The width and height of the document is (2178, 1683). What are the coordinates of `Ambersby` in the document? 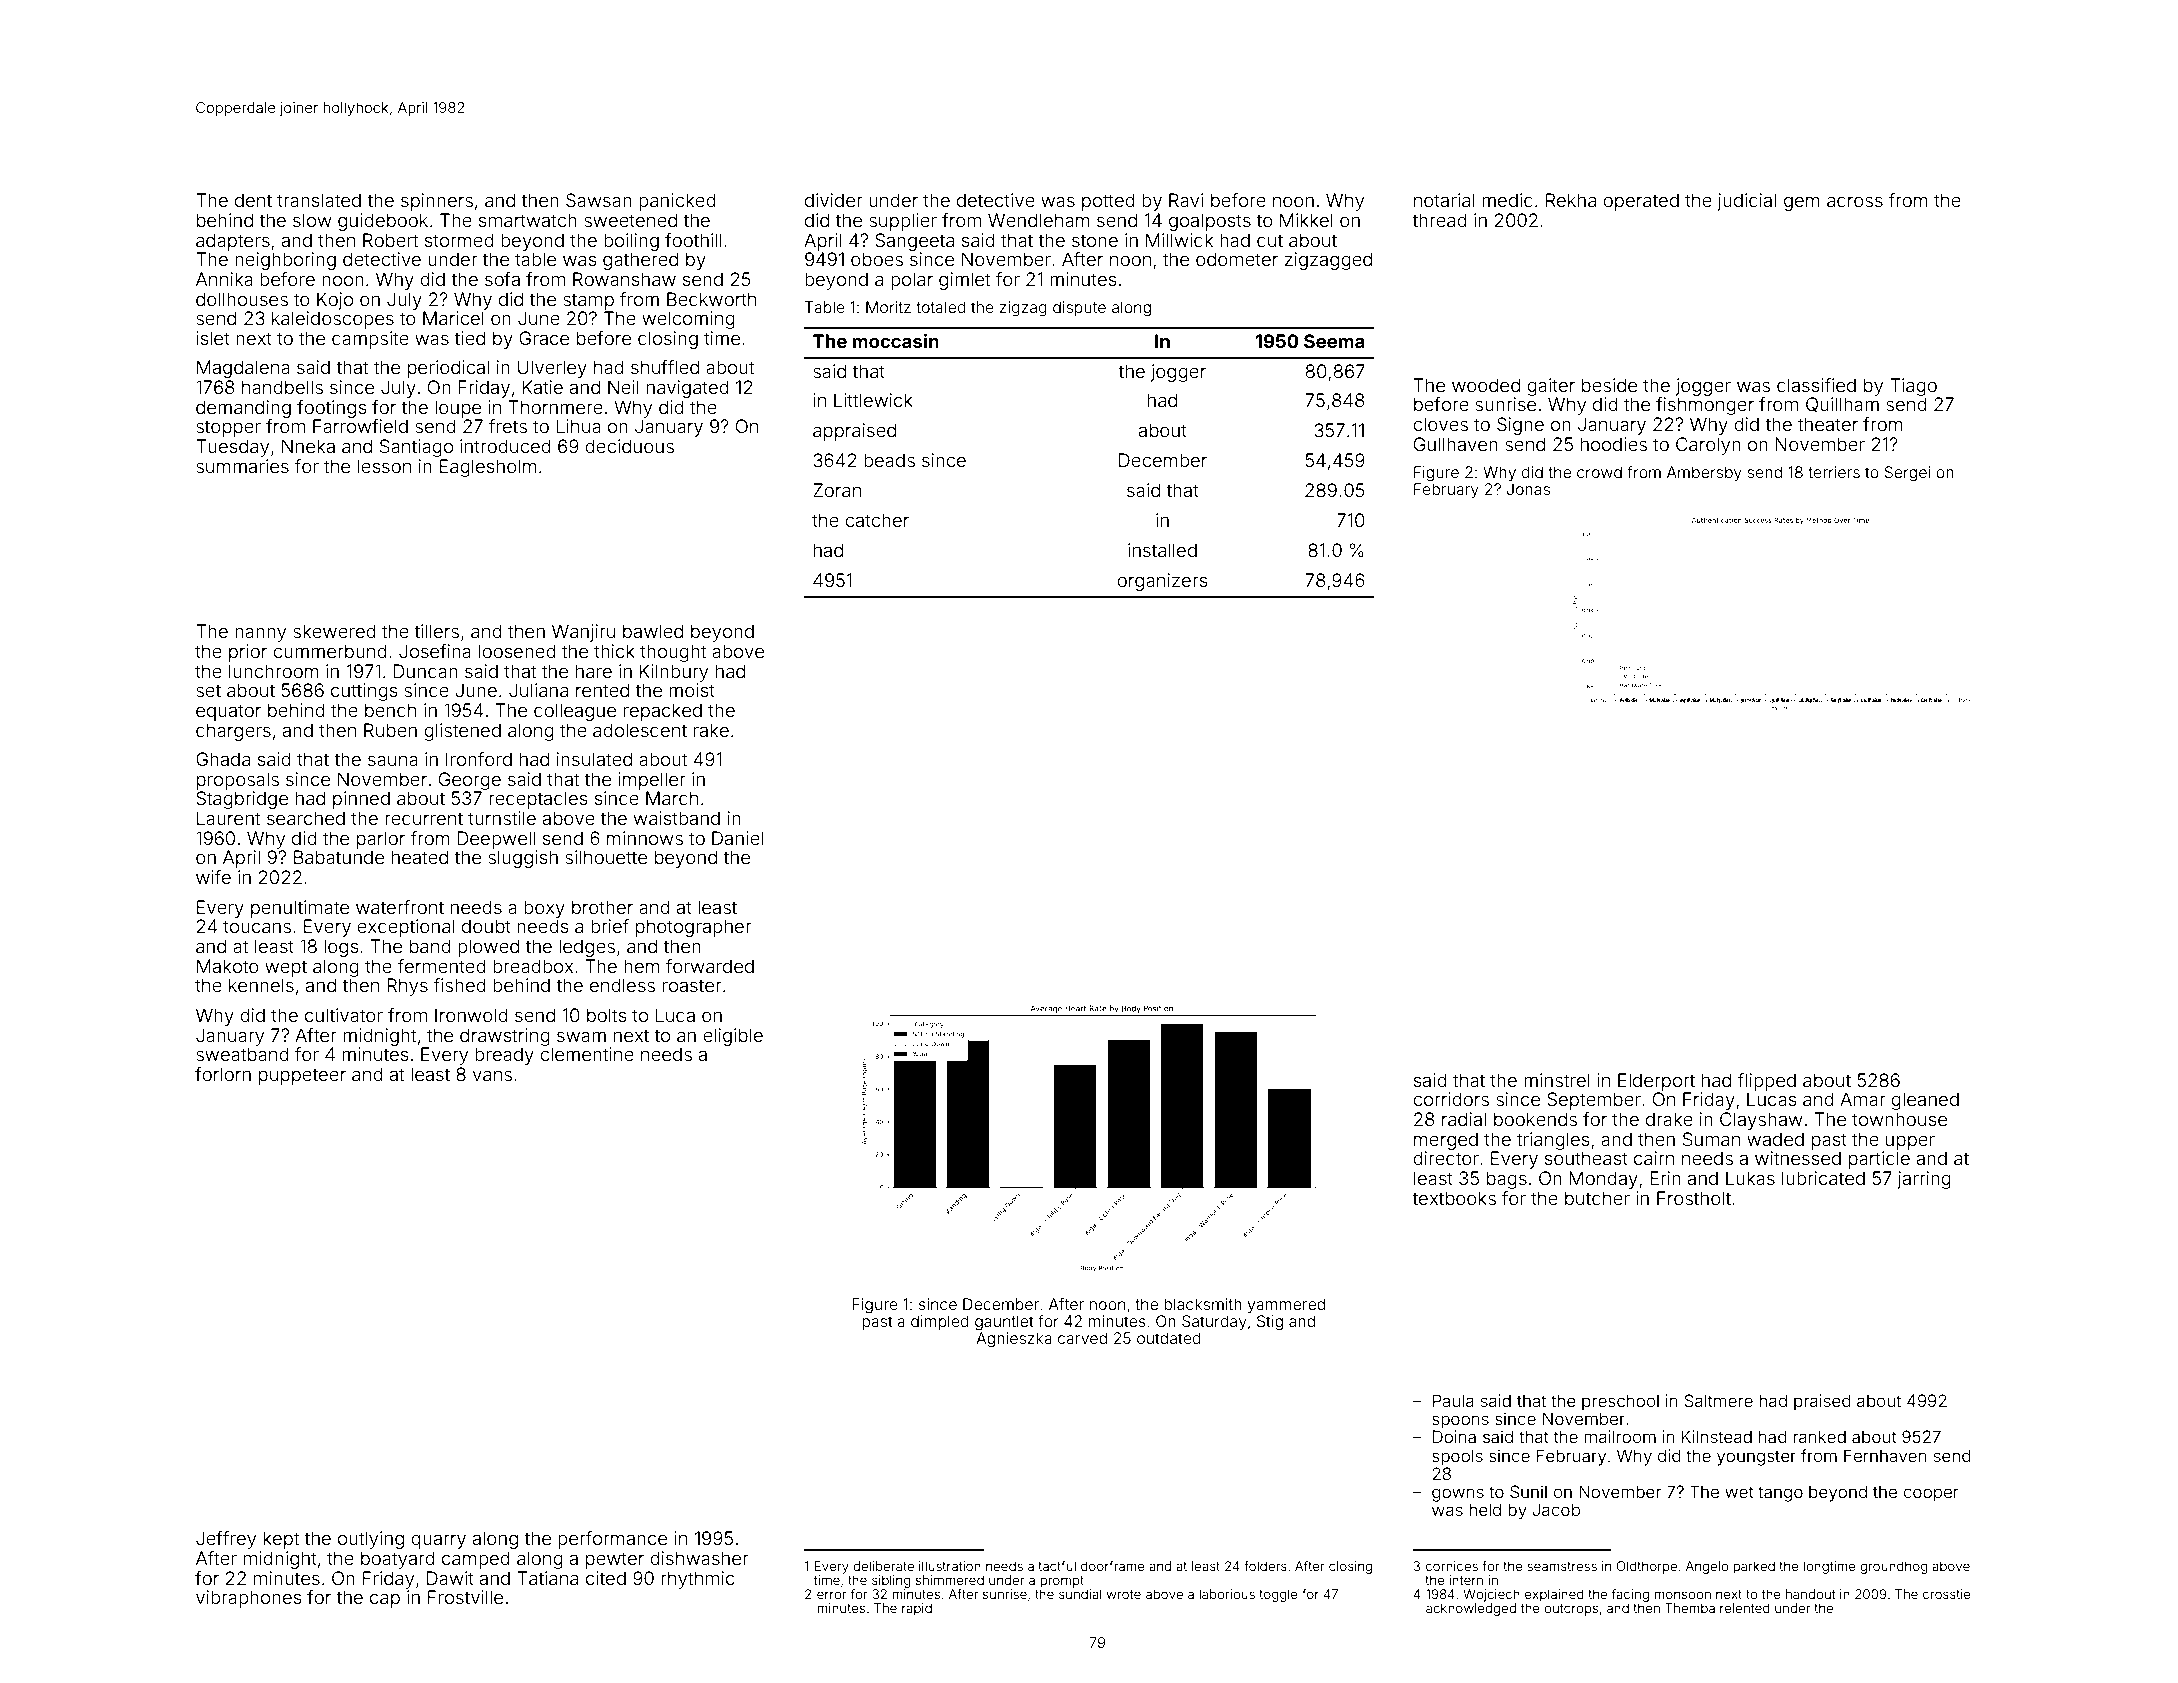 It's located at (1704, 474).
